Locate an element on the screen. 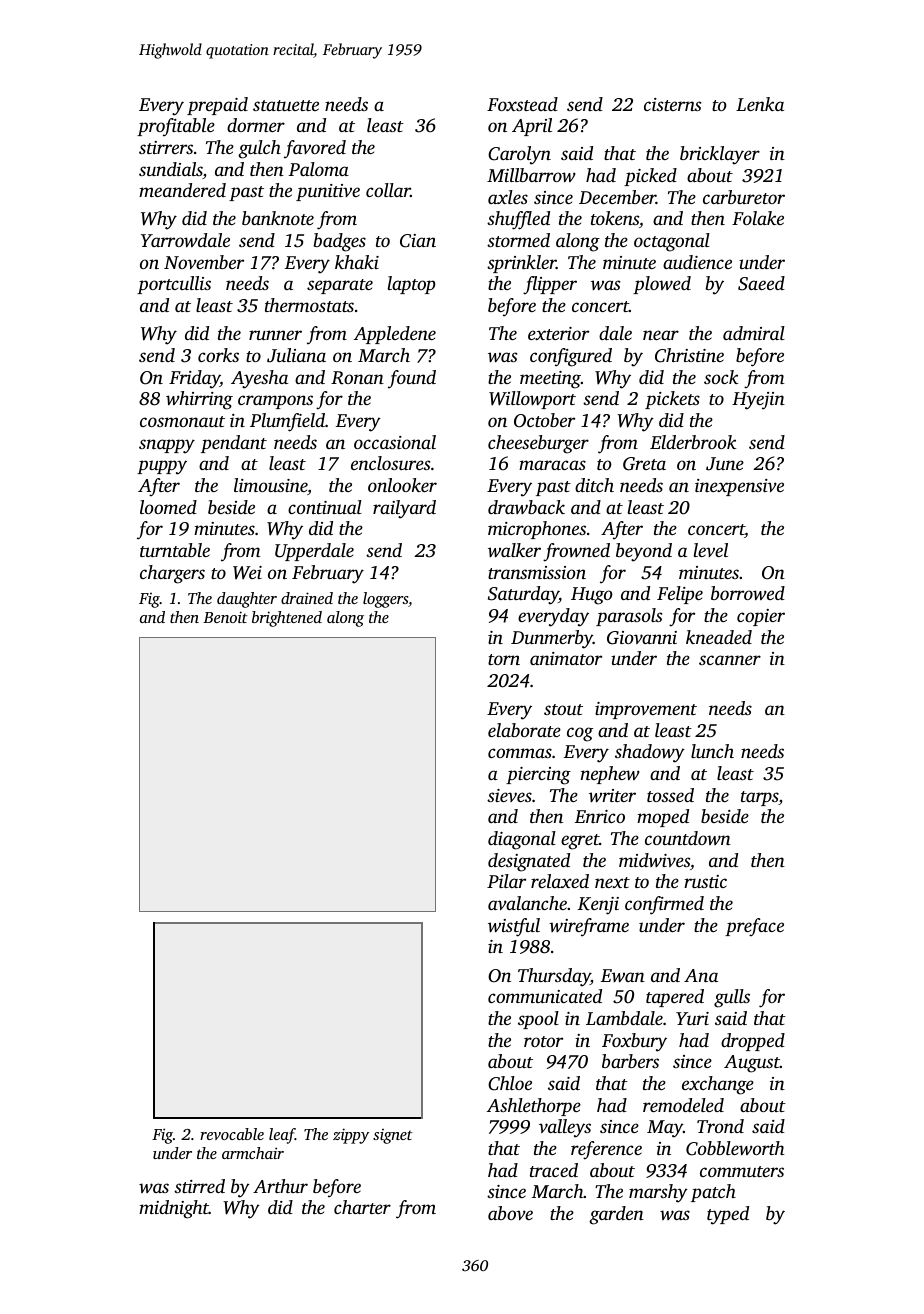  stirred is located at coordinates (199, 1186).
